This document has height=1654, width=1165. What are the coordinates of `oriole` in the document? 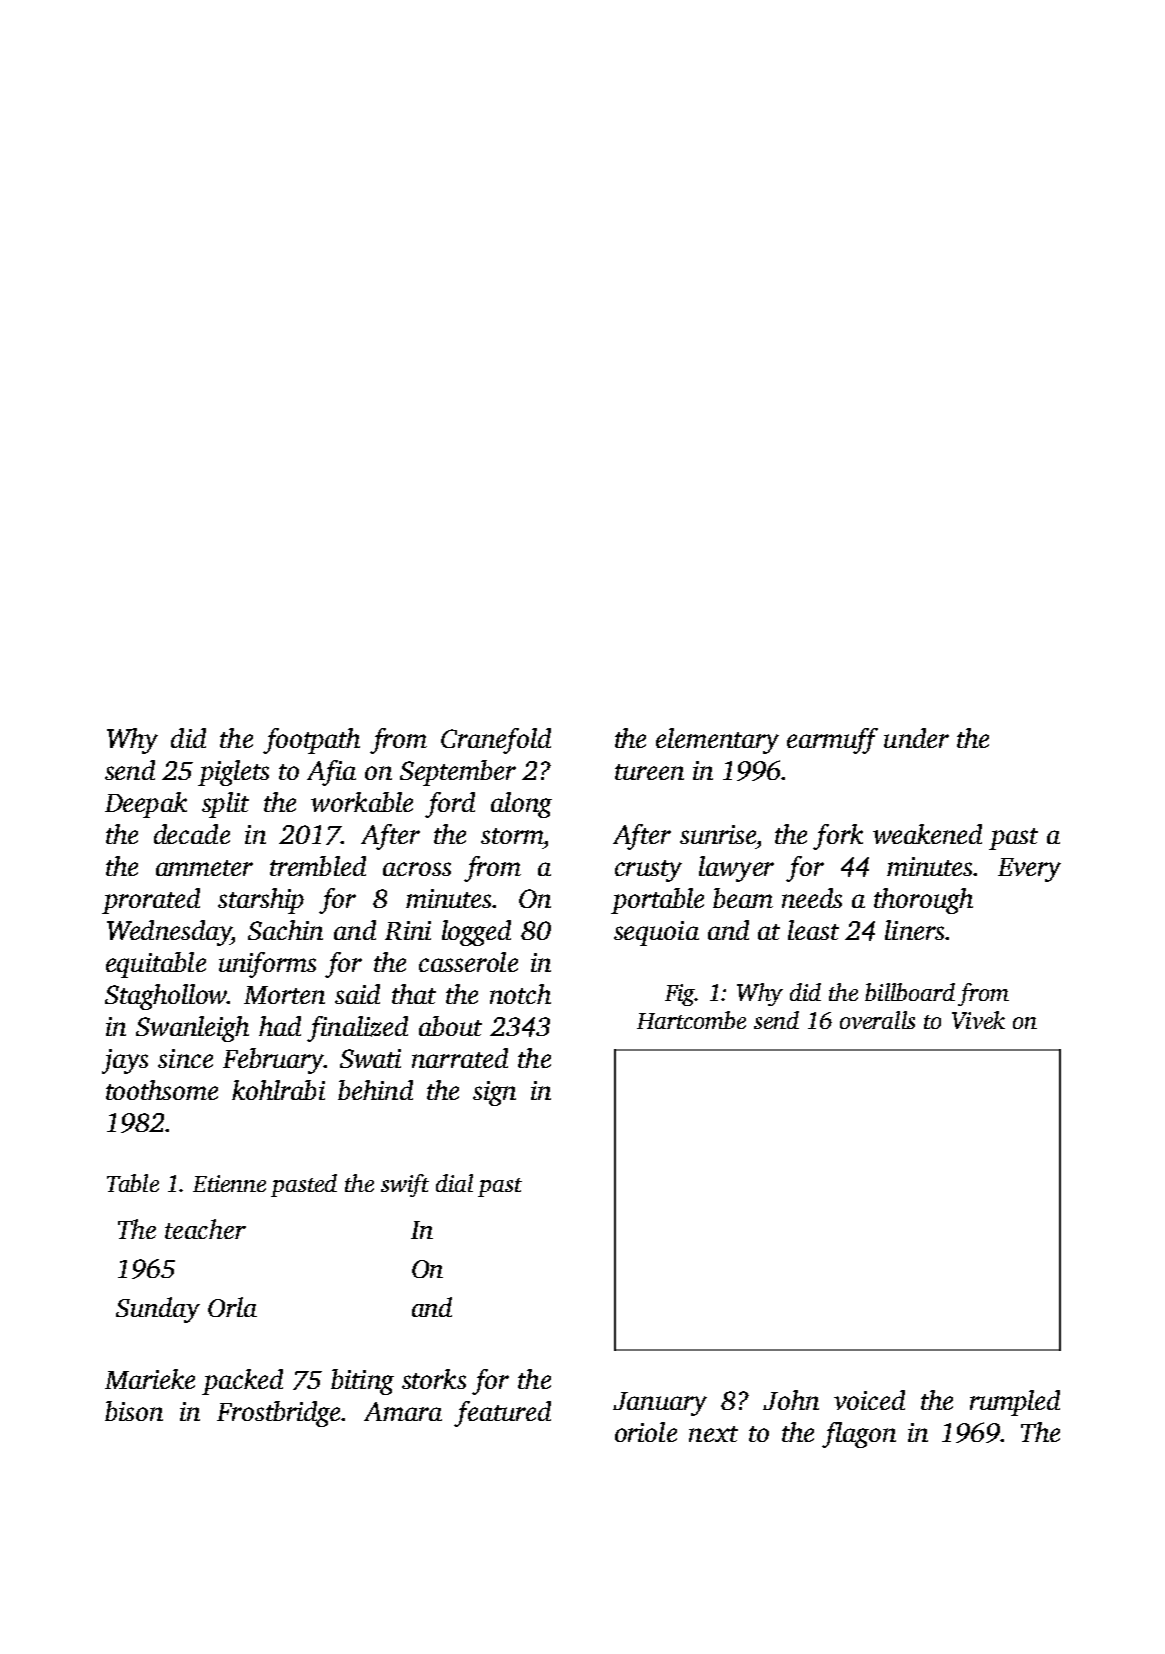 It's located at (646, 1432).
